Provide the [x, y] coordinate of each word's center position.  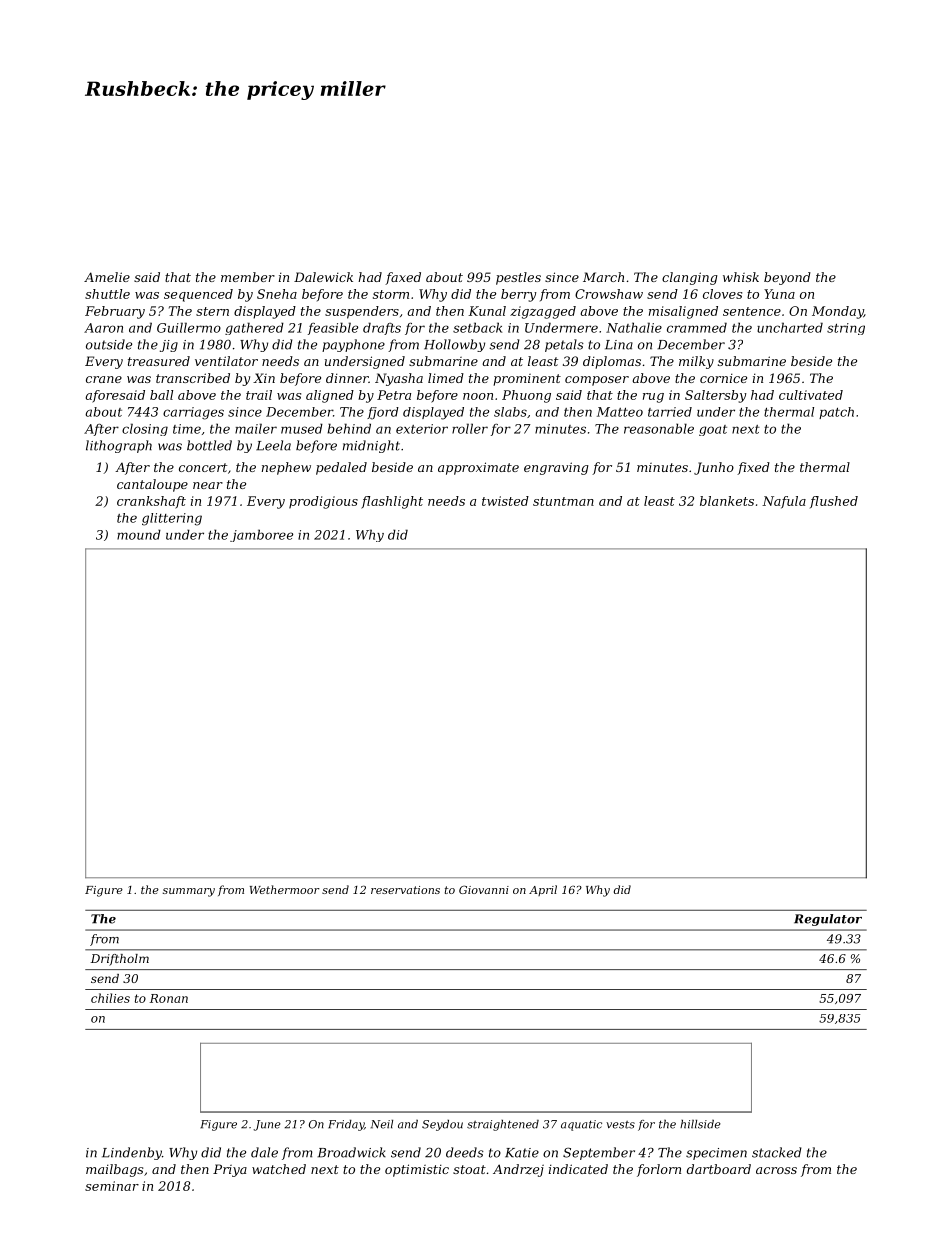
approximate [478, 468]
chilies [110, 998]
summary [189, 892]
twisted [505, 501]
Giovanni [484, 889]
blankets [727, 501]
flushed [834, 502]
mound [139, 534]
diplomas [612, 362]
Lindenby [132, 1153]
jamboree [261, 535]
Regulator [828, 920]
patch [836, 413]
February [115, 312]
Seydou [442, 1125]
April [543, 890]
